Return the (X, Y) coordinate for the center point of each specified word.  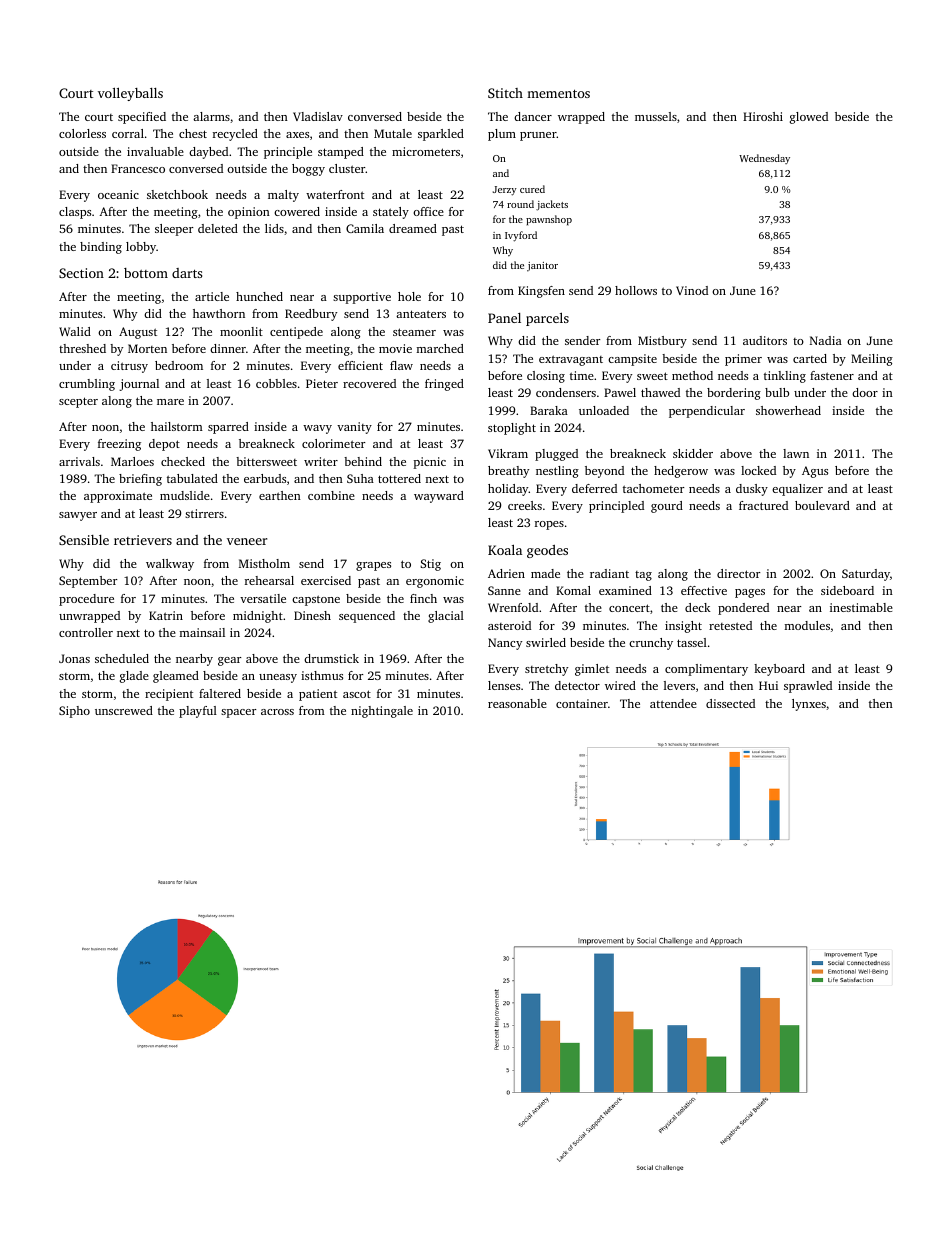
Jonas (74, 658)
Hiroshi (763, 116)
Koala (505, 550)
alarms (211, 116)
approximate (118, 497)
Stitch (505, 93)
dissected (730, 703)
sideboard (847, 590)
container (582, 703)
